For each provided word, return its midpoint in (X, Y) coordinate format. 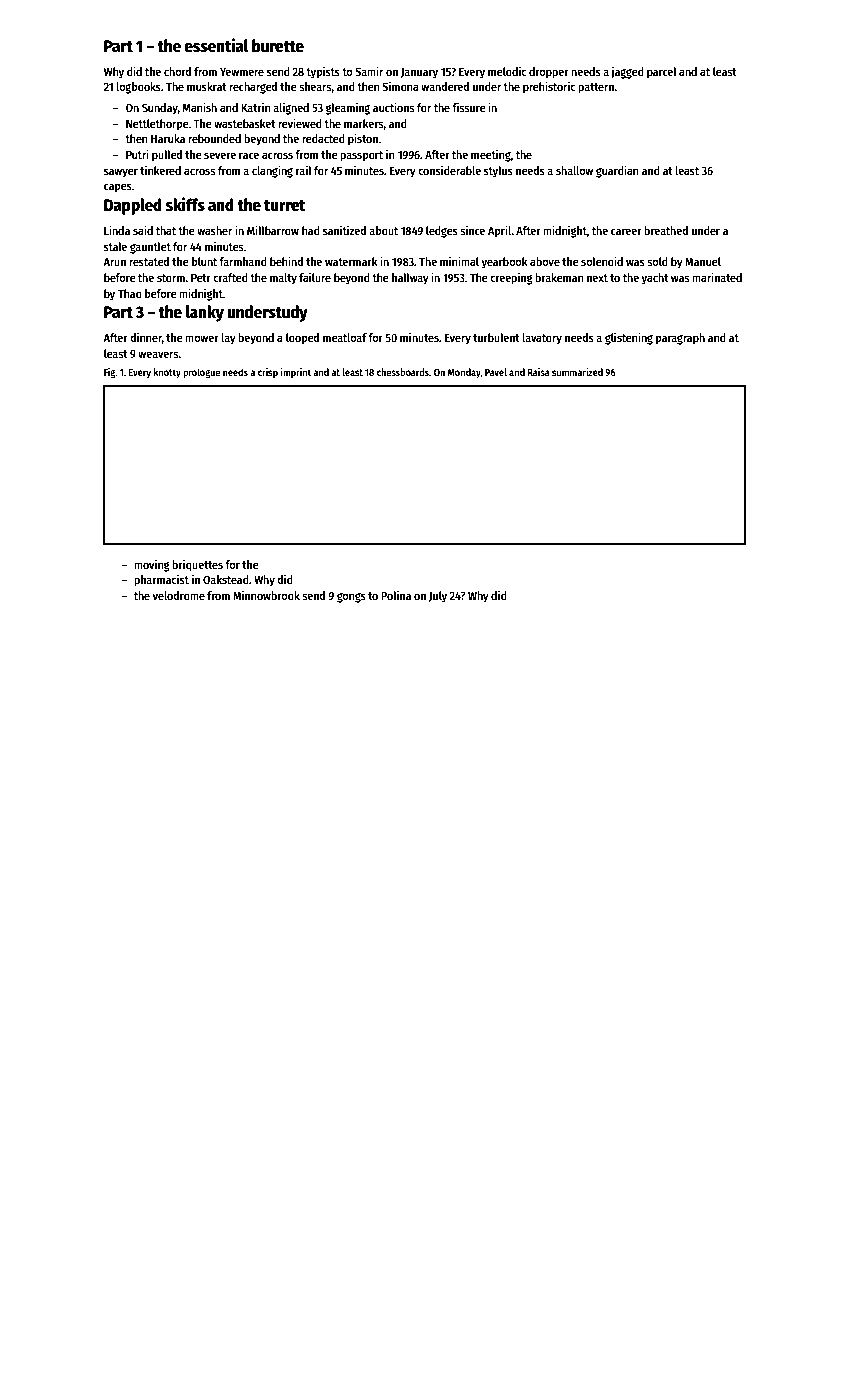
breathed (666, 230)
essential (216, 45)
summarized (577, 372)
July (438, 597)
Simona (400, 86)
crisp (268, 373)
